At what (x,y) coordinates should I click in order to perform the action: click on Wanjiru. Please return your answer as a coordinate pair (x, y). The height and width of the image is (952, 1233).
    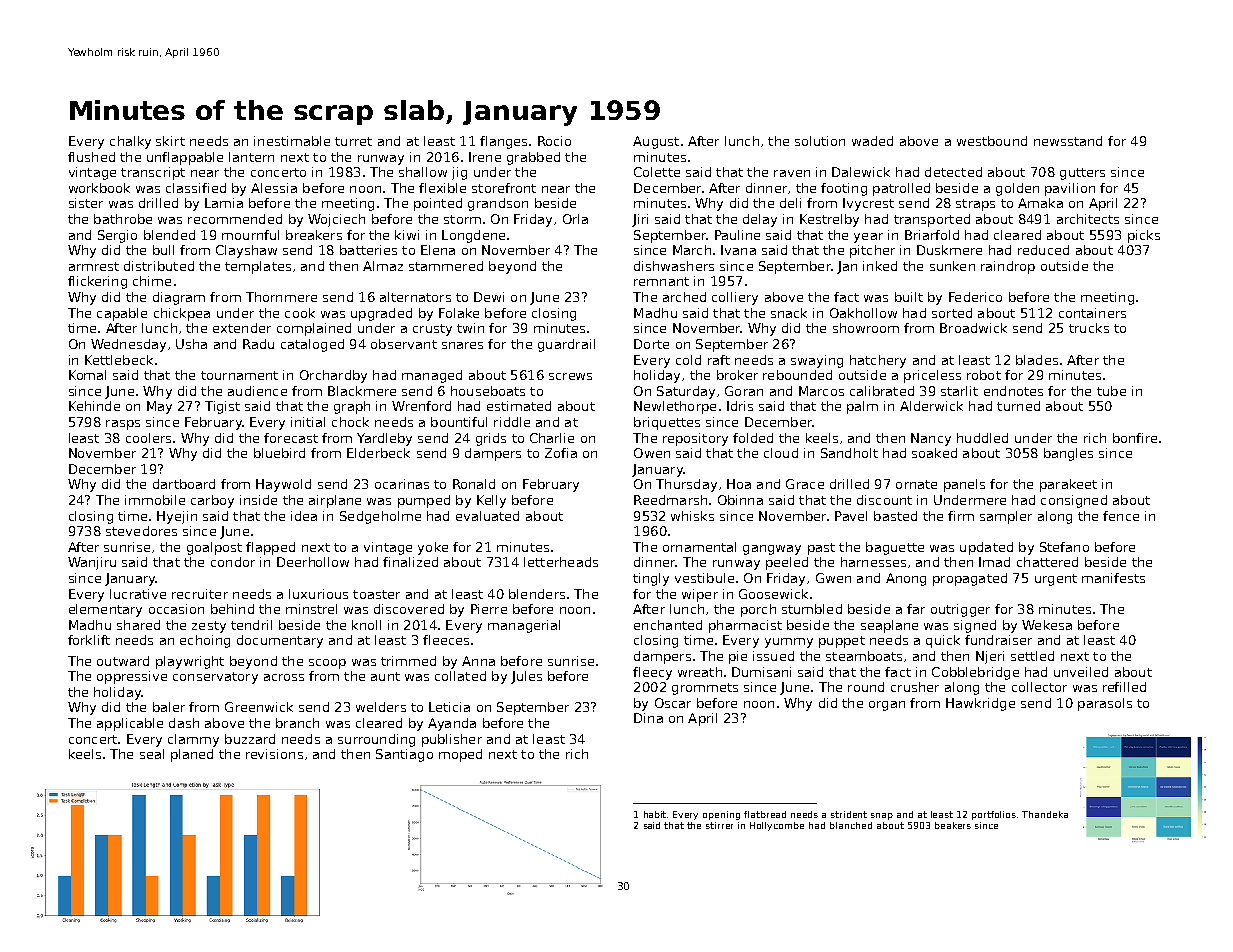
    Looking at the image, I should click on (92, 563).
